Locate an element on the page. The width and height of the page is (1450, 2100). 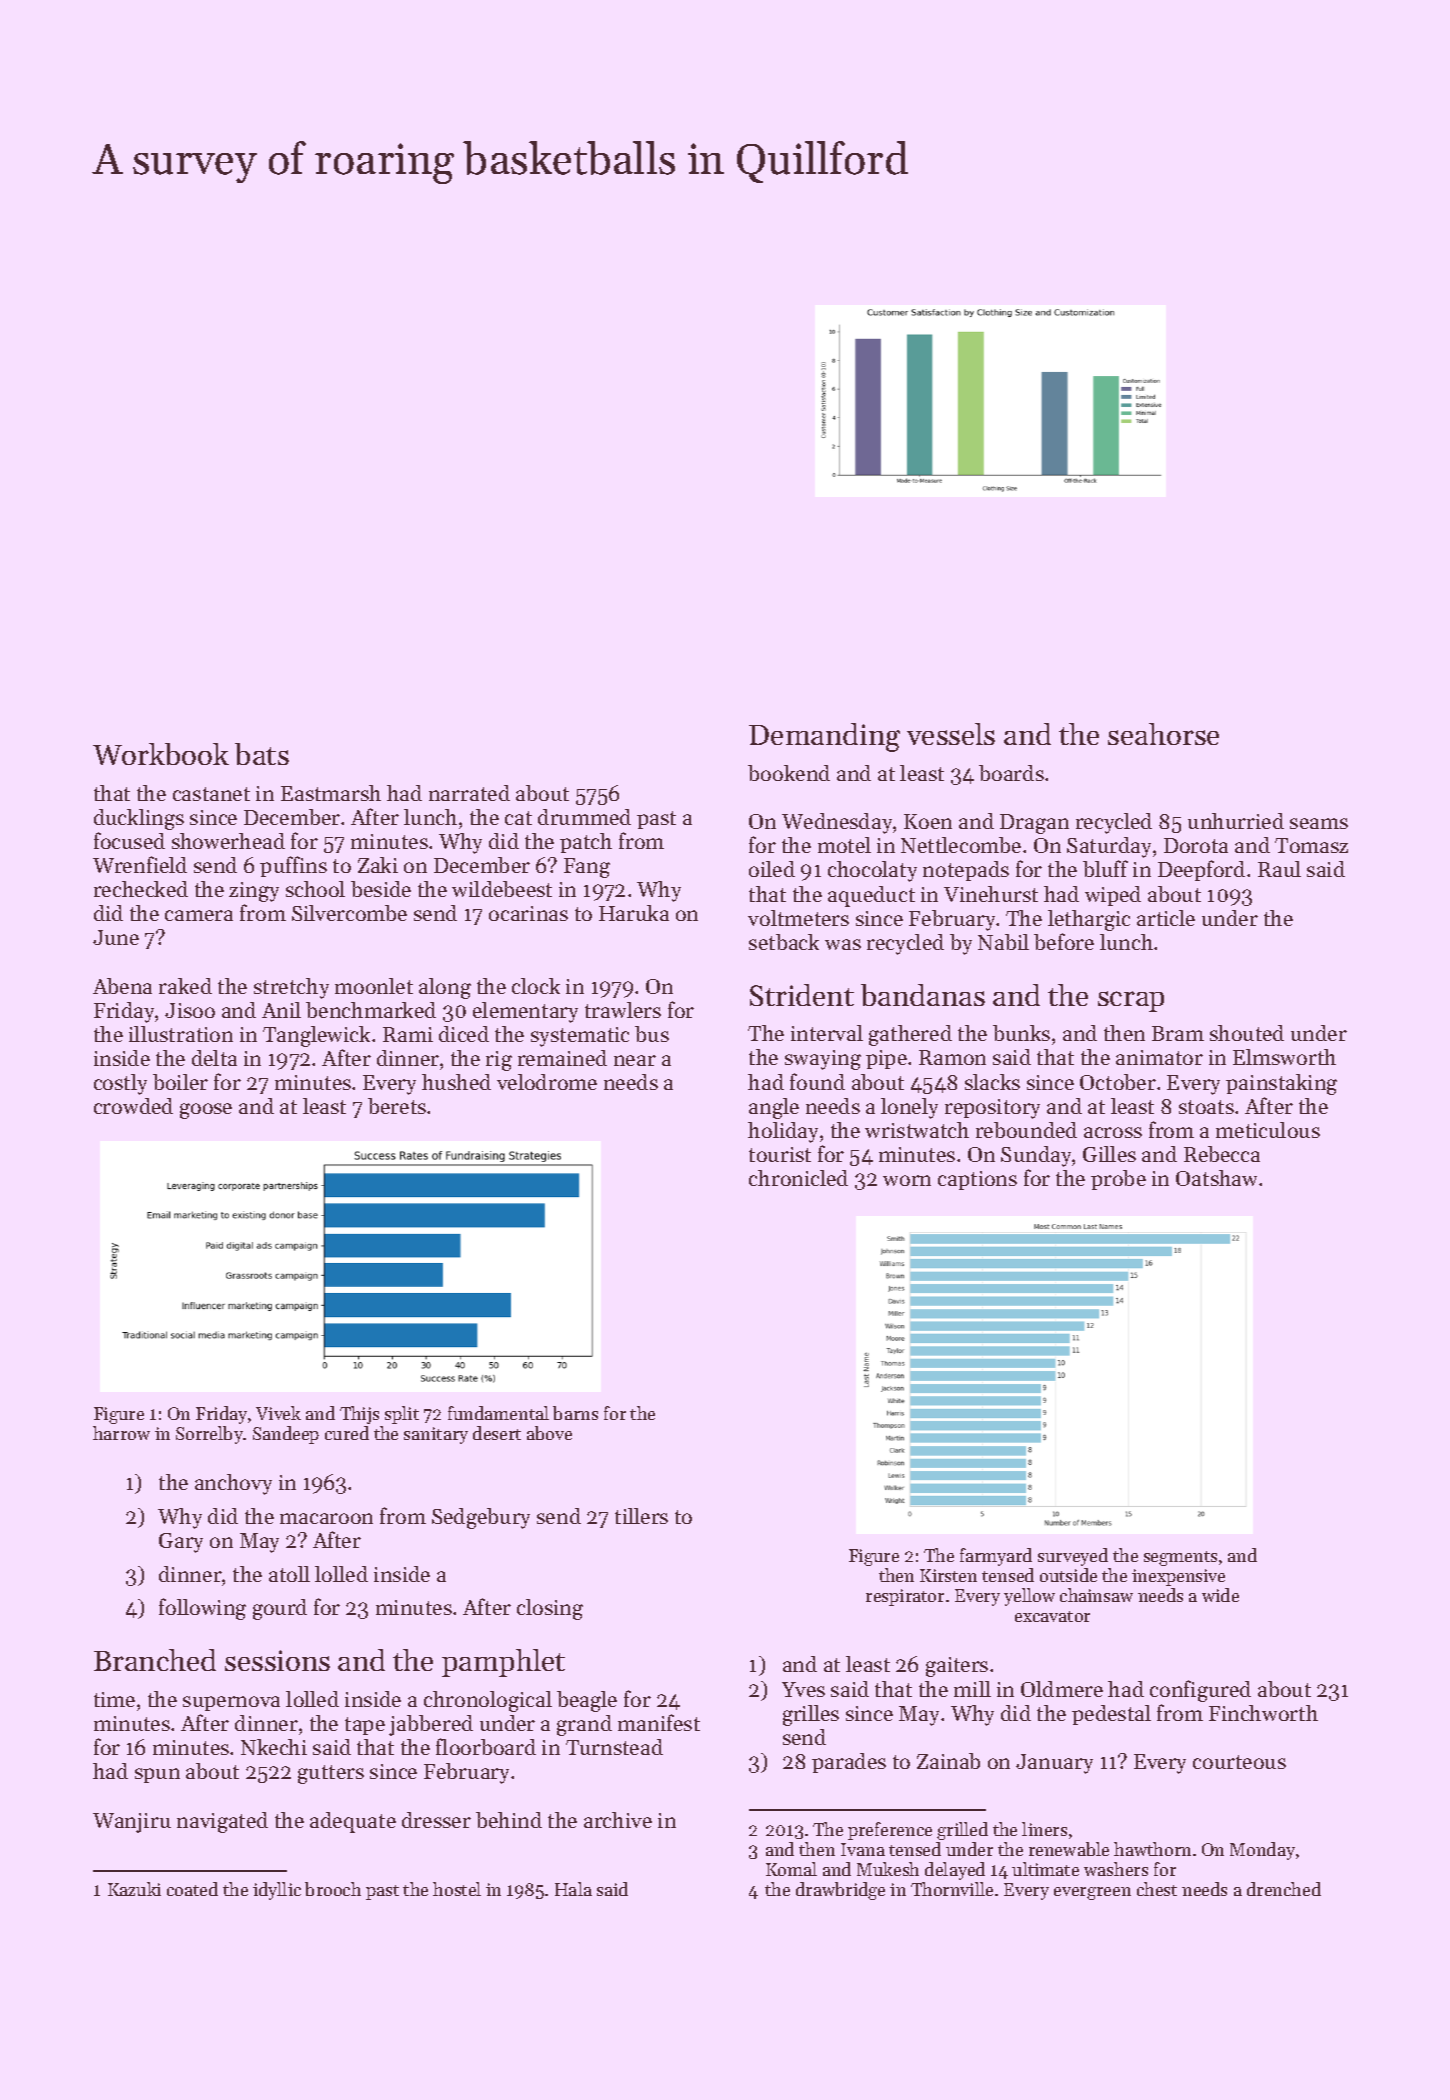
seahorse is located at coordinates (1163, 734).
